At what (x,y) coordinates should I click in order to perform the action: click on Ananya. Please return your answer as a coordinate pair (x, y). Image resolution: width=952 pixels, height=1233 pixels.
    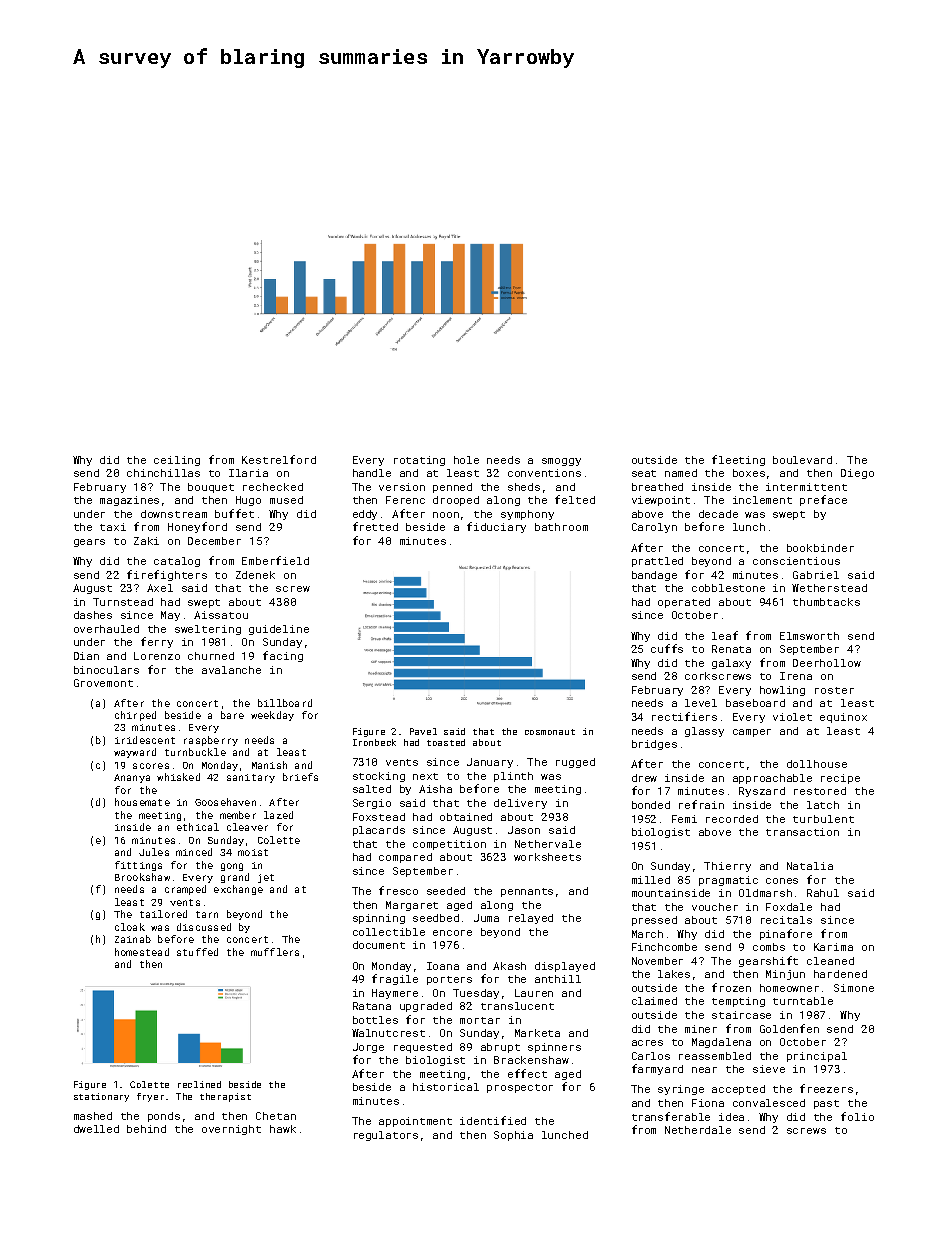
    Looking at the image, I should click on (132, 778).
